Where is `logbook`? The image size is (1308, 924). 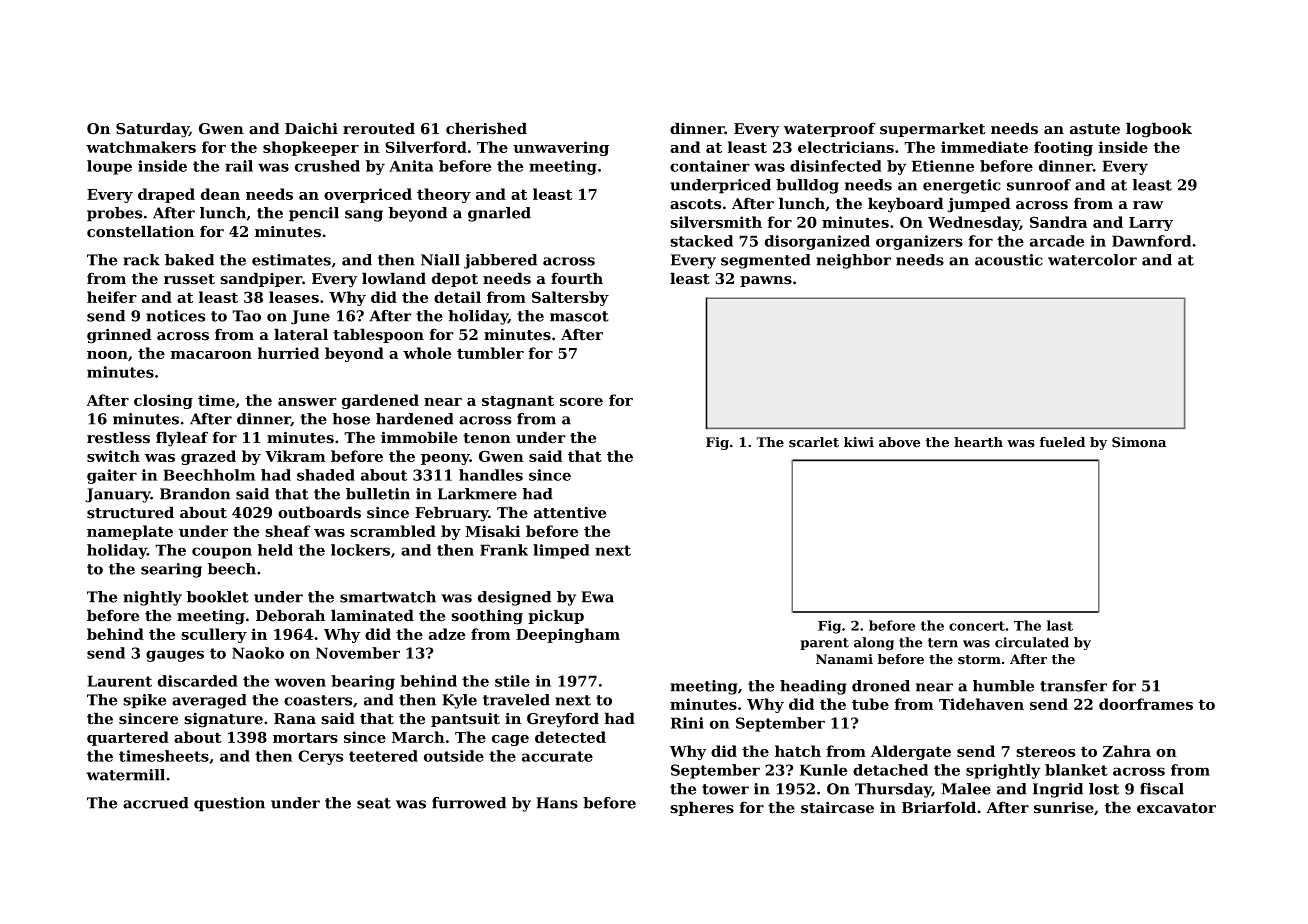 logbook is located at coordinates (1159, 130).
